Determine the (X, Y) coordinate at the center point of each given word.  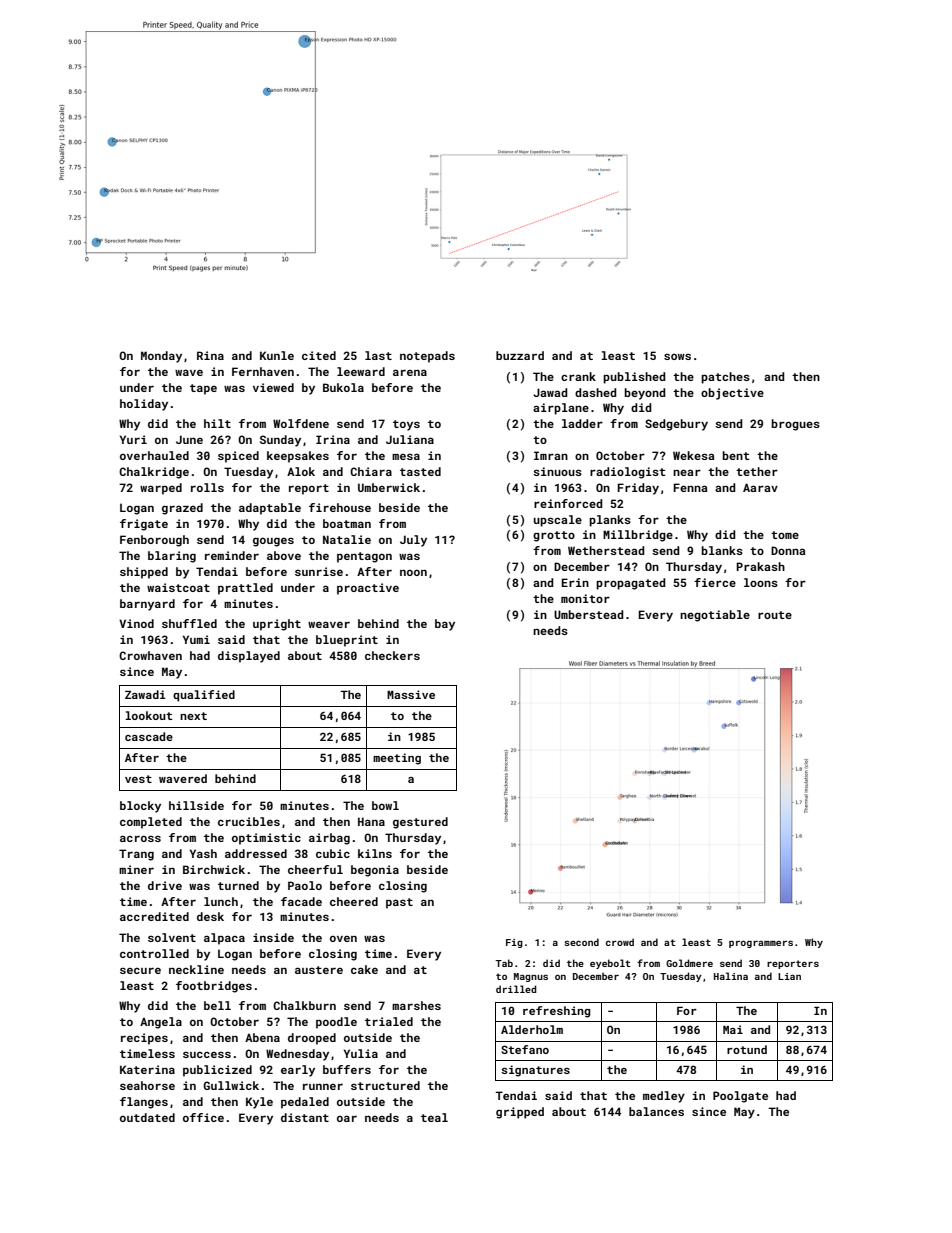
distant (305, 1117)
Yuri (133, 439)
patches (725, 378)
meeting (397, 759)
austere (319, 970)
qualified (204, 696)
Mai (733, 1029)
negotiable (715, 616)
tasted (420, 471)
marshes (416, 1005)
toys (406, 425)
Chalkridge (154, 473)
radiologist (628, 473)
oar (347, 1118)
